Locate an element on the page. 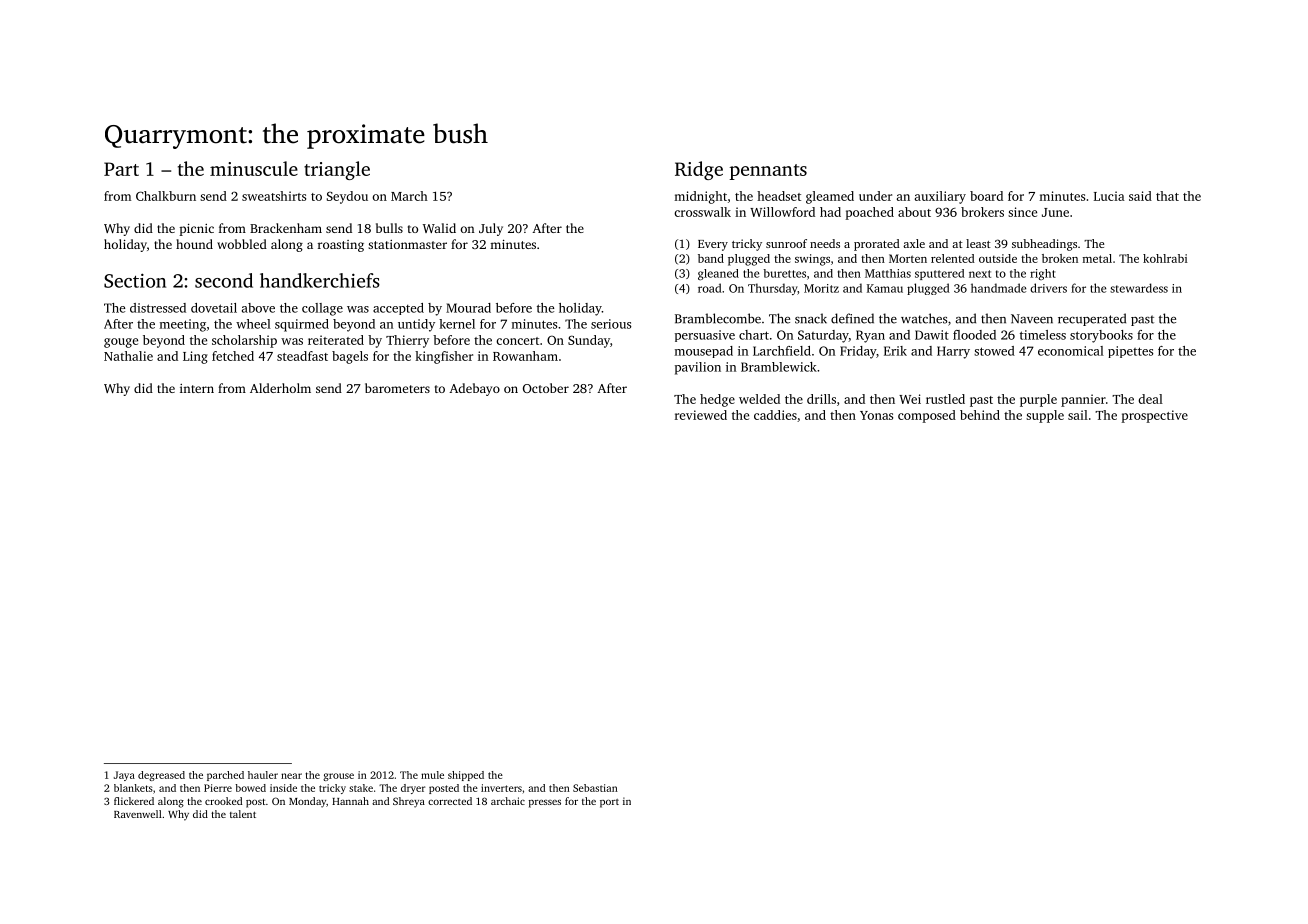  pennants is located at coordinates (768, 172).
